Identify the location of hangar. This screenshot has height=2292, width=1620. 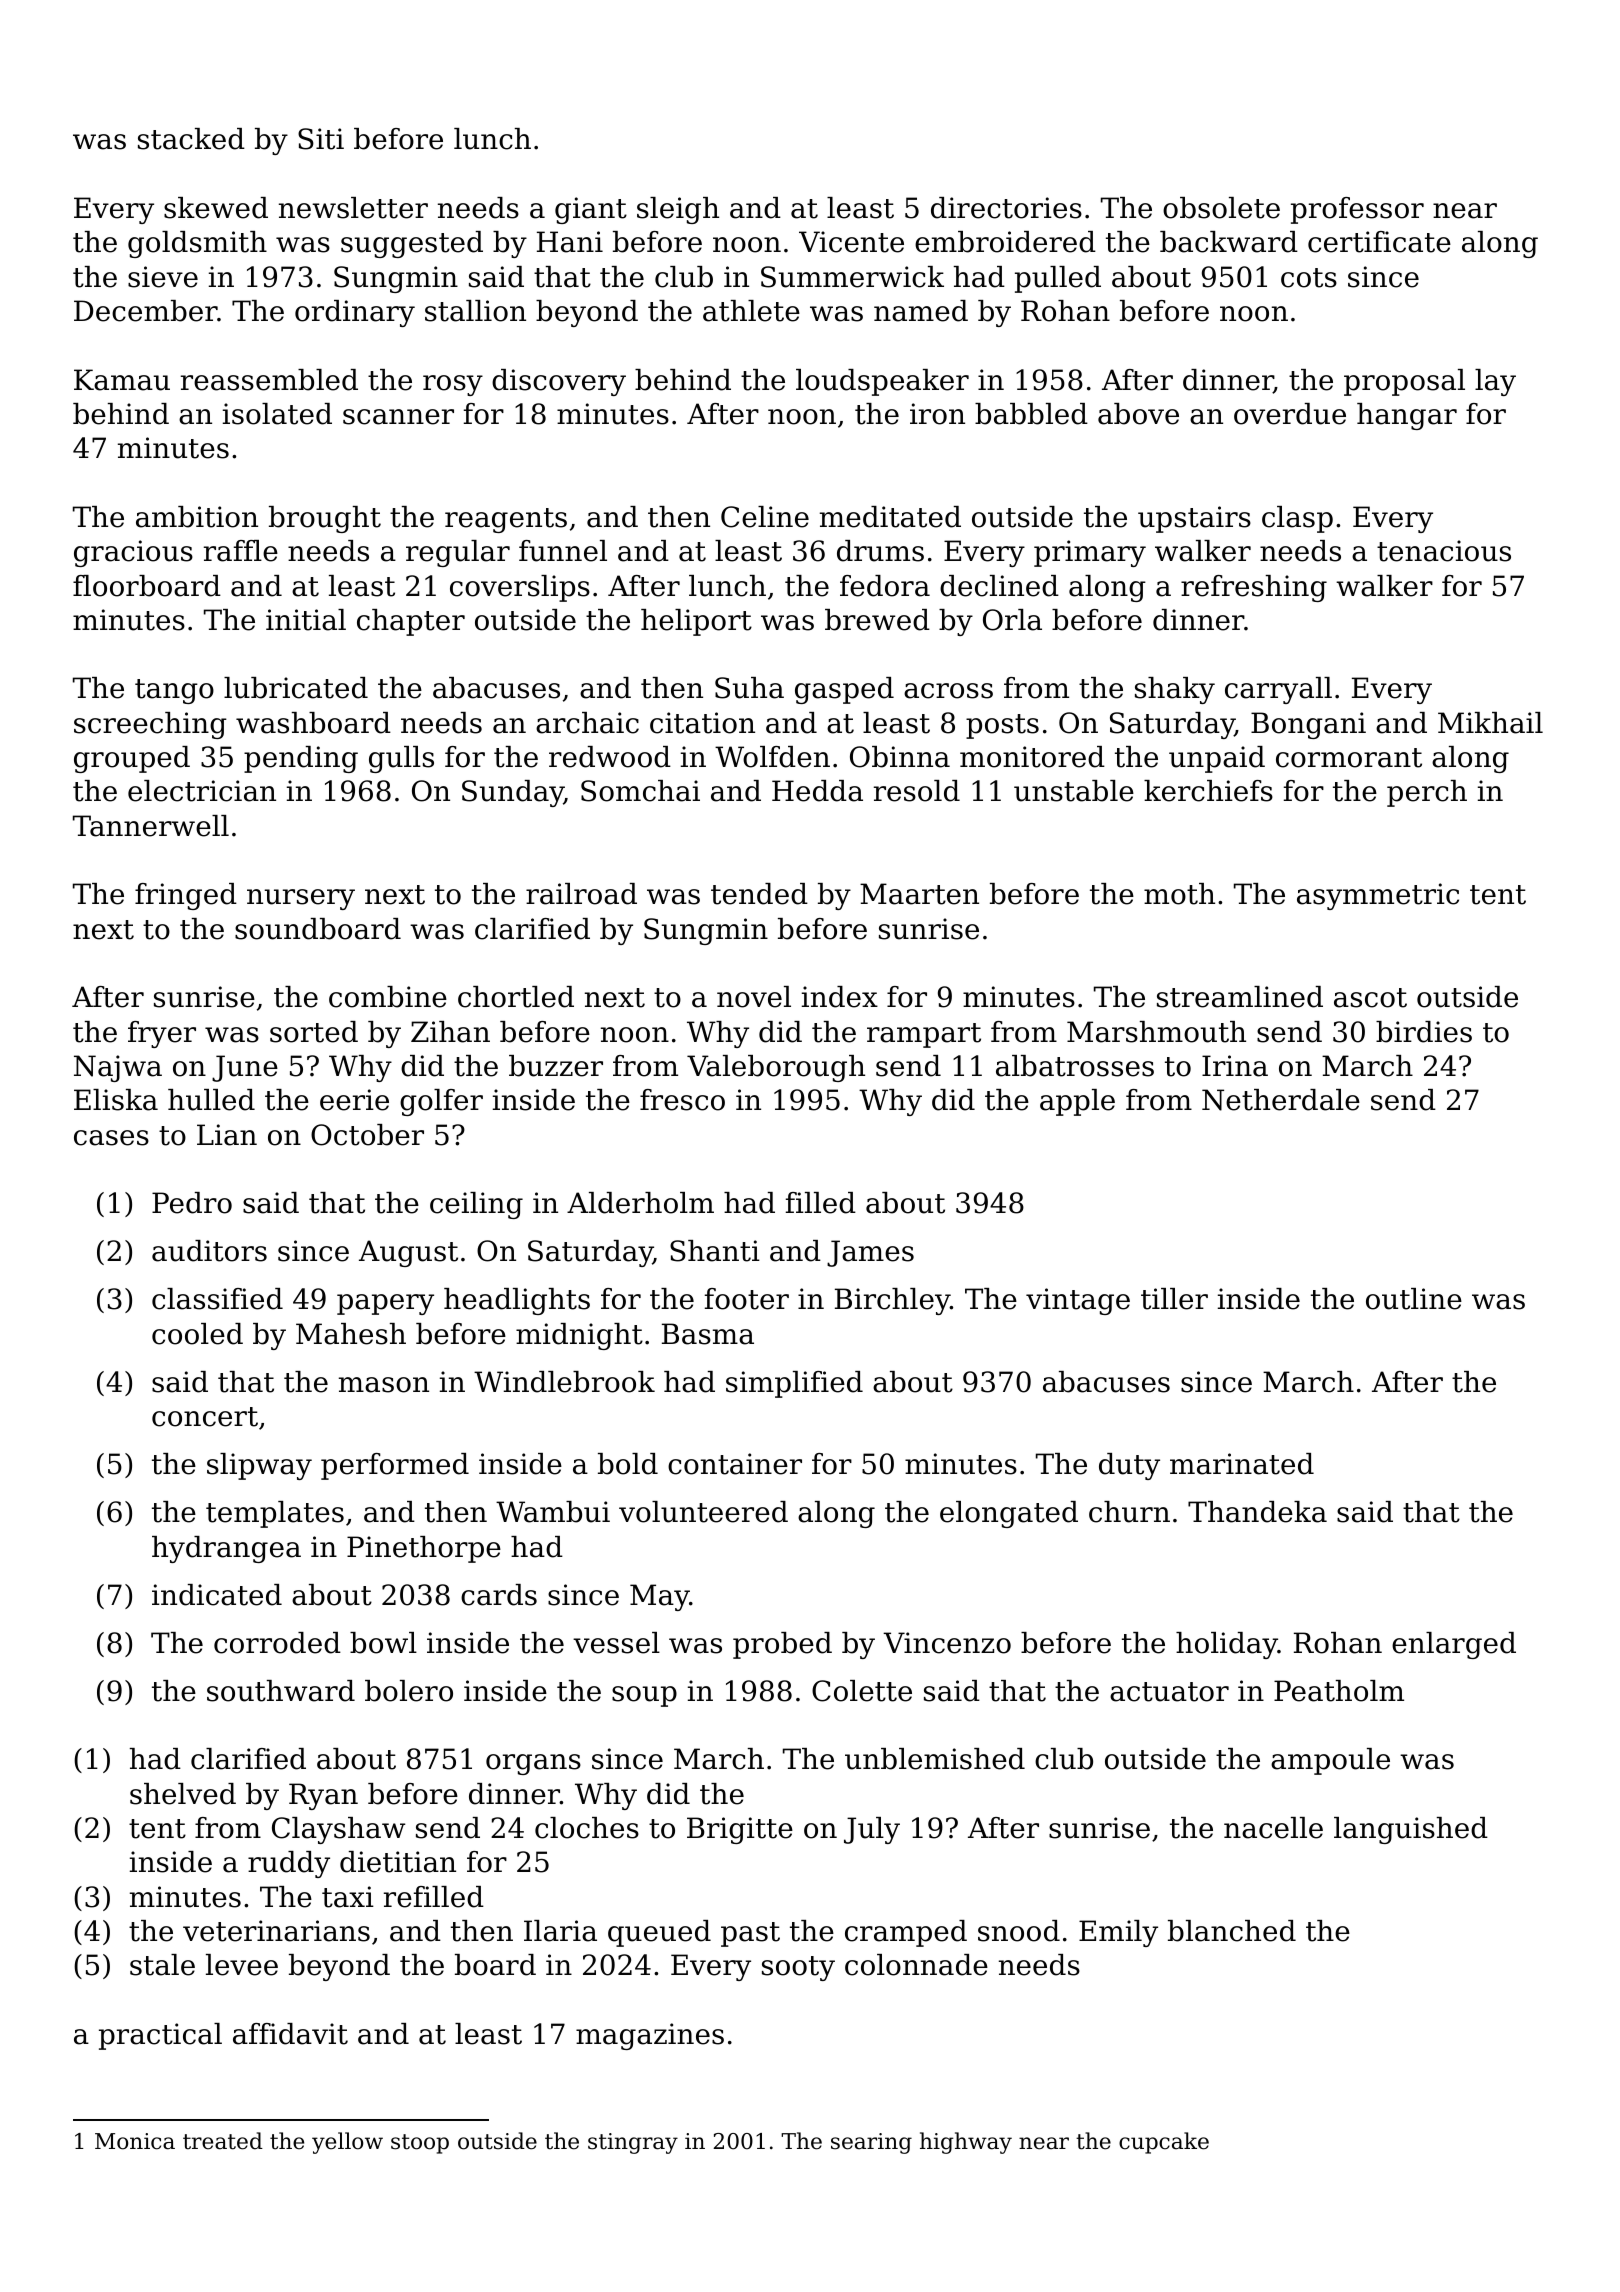
(1407, 416).
